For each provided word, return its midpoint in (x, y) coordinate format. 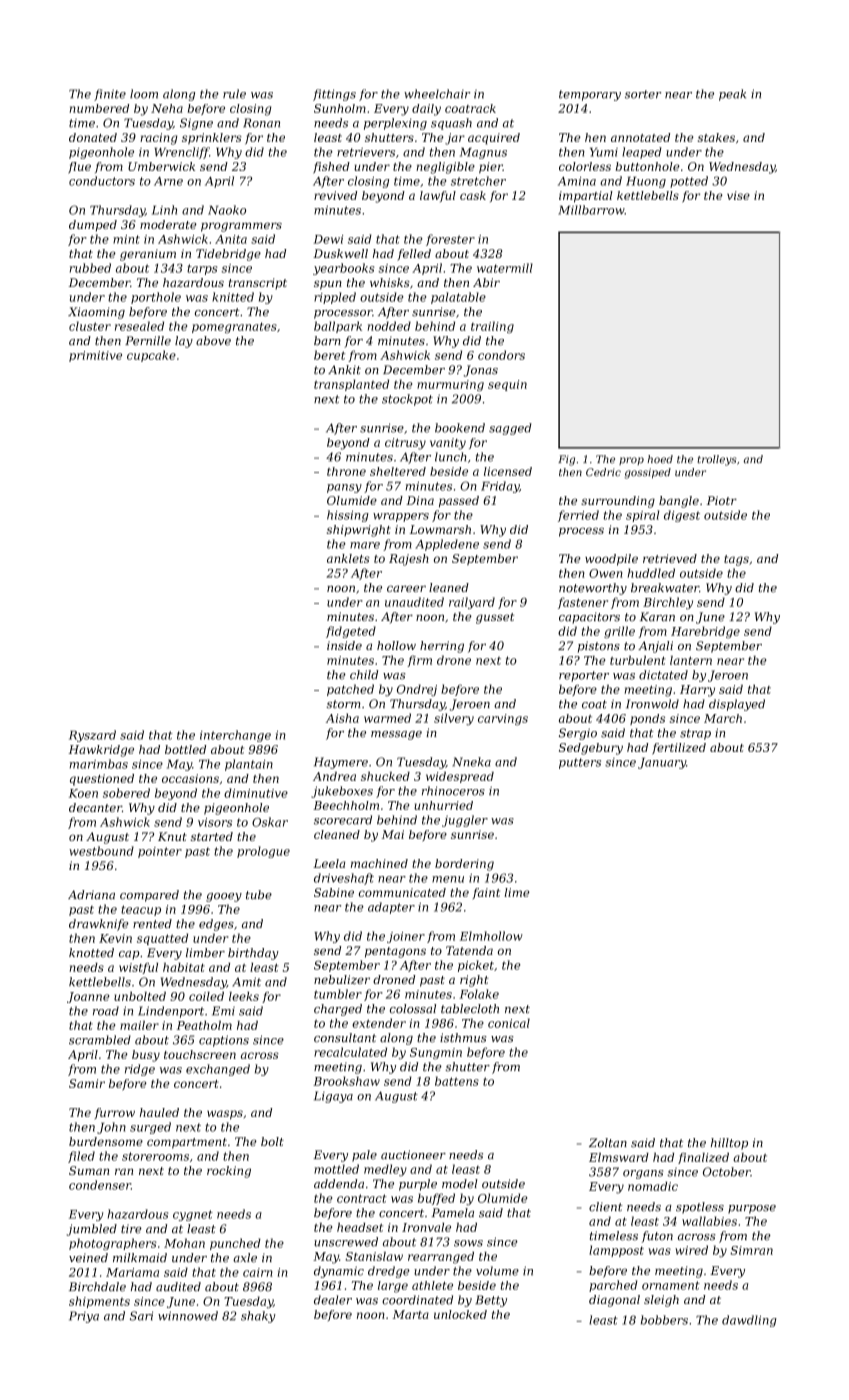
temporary (590, 95)
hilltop (729, 1144)
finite (110, 95)
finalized (703, 1158)
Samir (87, 1083)
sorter (643, 94)
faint (486, 893)
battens (457, 1081)
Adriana (91, 895)
